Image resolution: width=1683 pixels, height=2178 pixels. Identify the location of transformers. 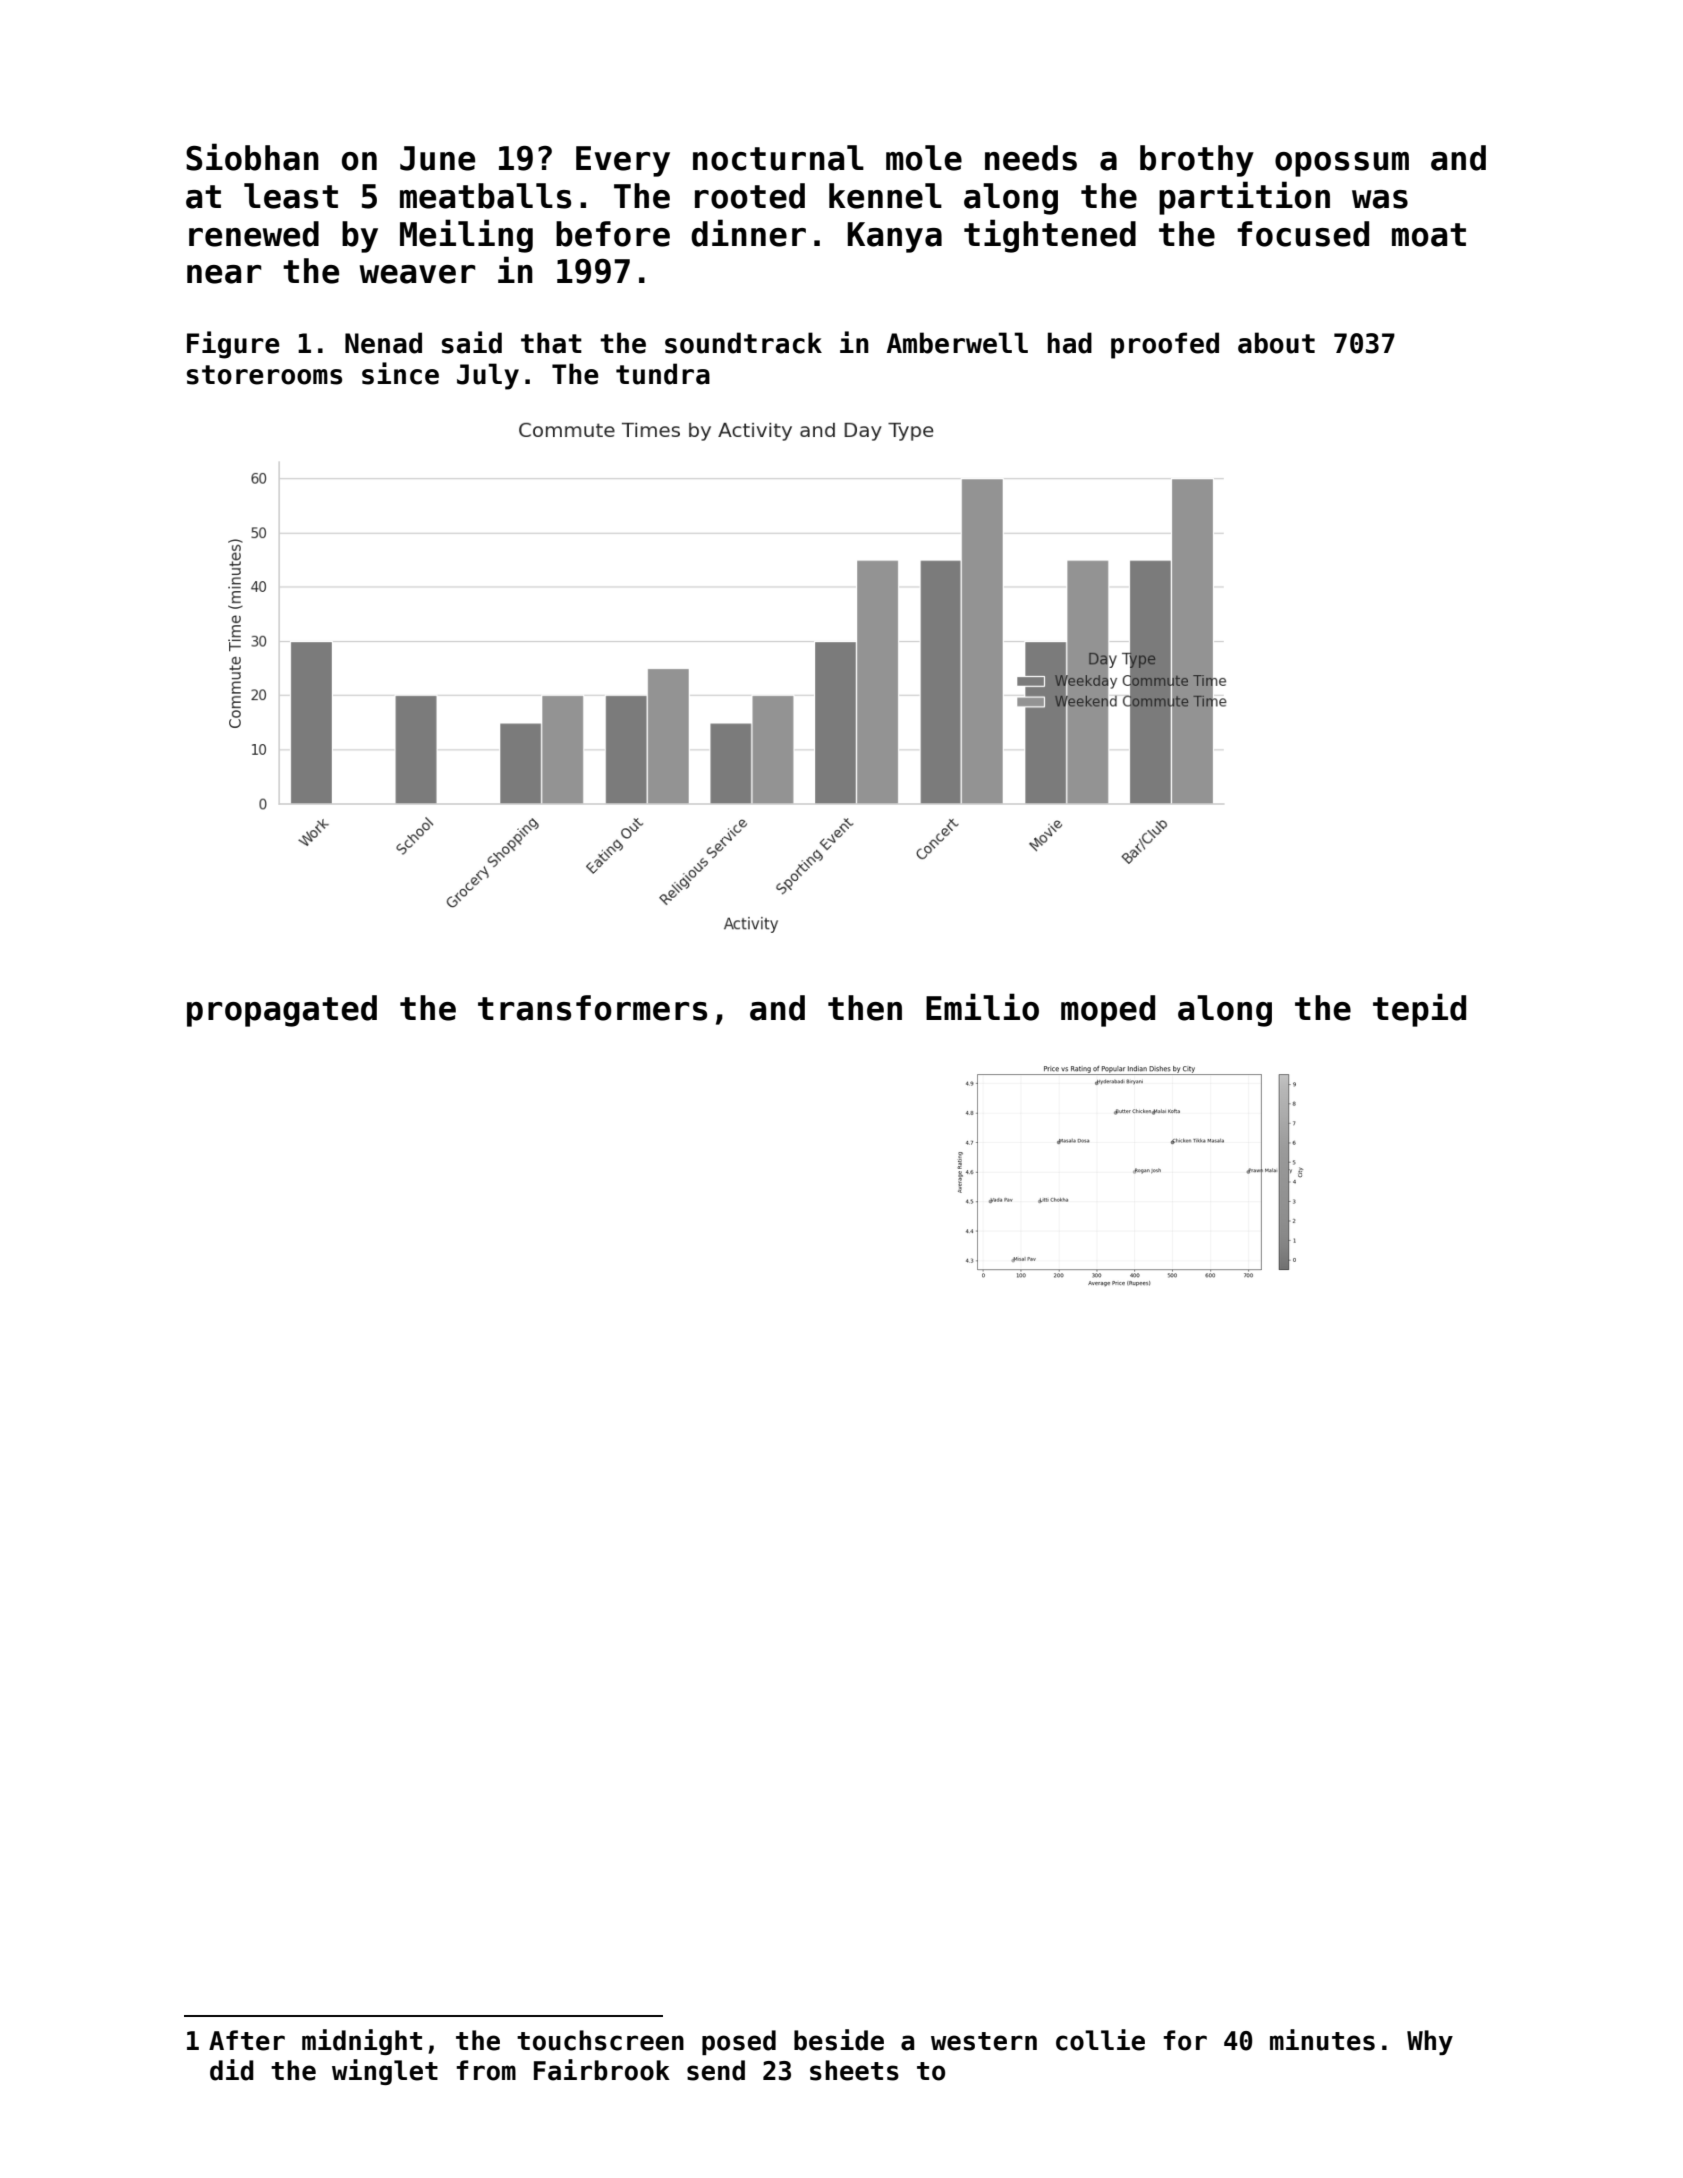
(592, 1008).
